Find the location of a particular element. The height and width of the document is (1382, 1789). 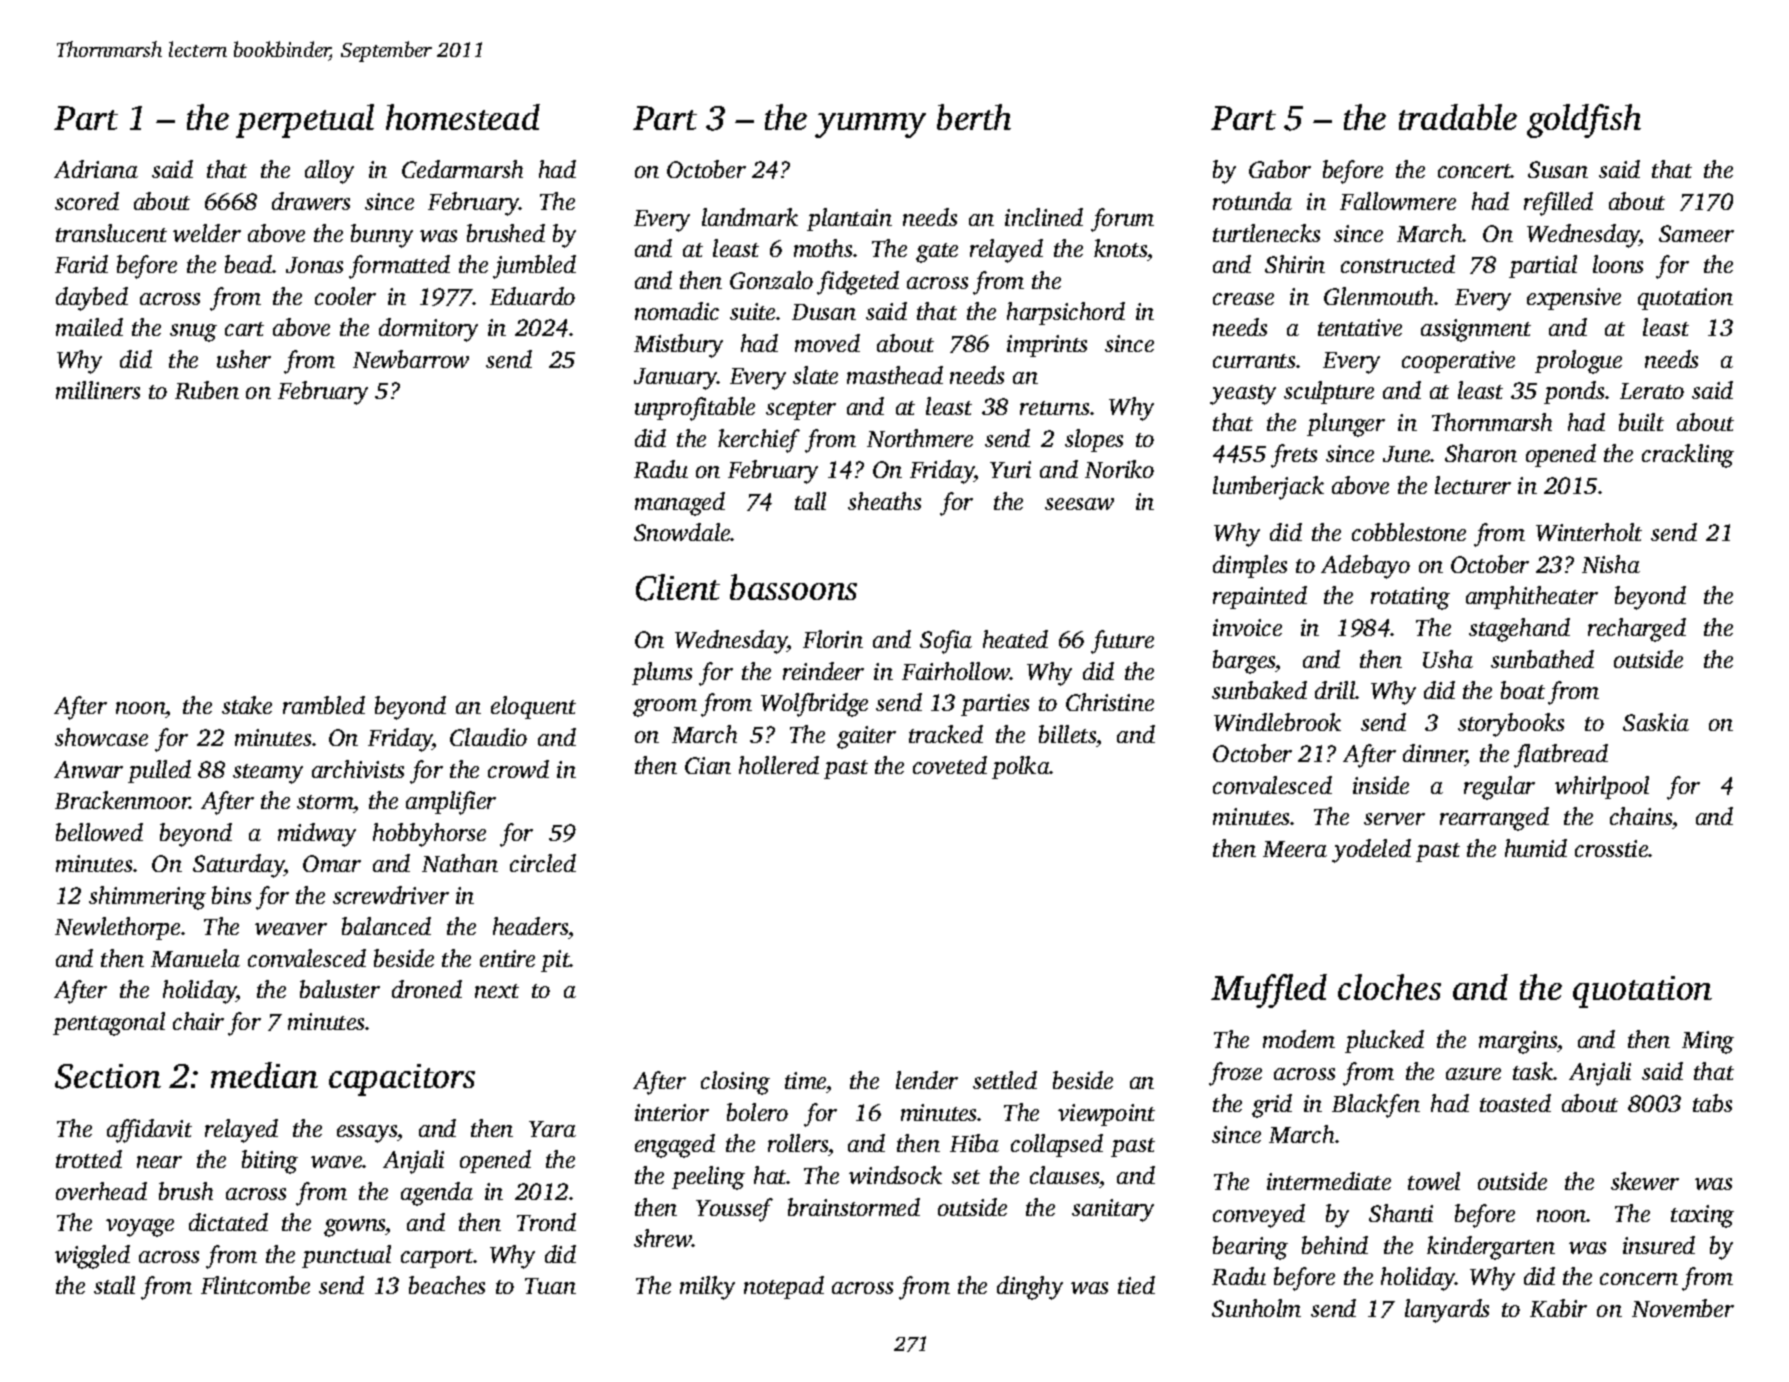

settled is located at coordinates (1005, 1080).
